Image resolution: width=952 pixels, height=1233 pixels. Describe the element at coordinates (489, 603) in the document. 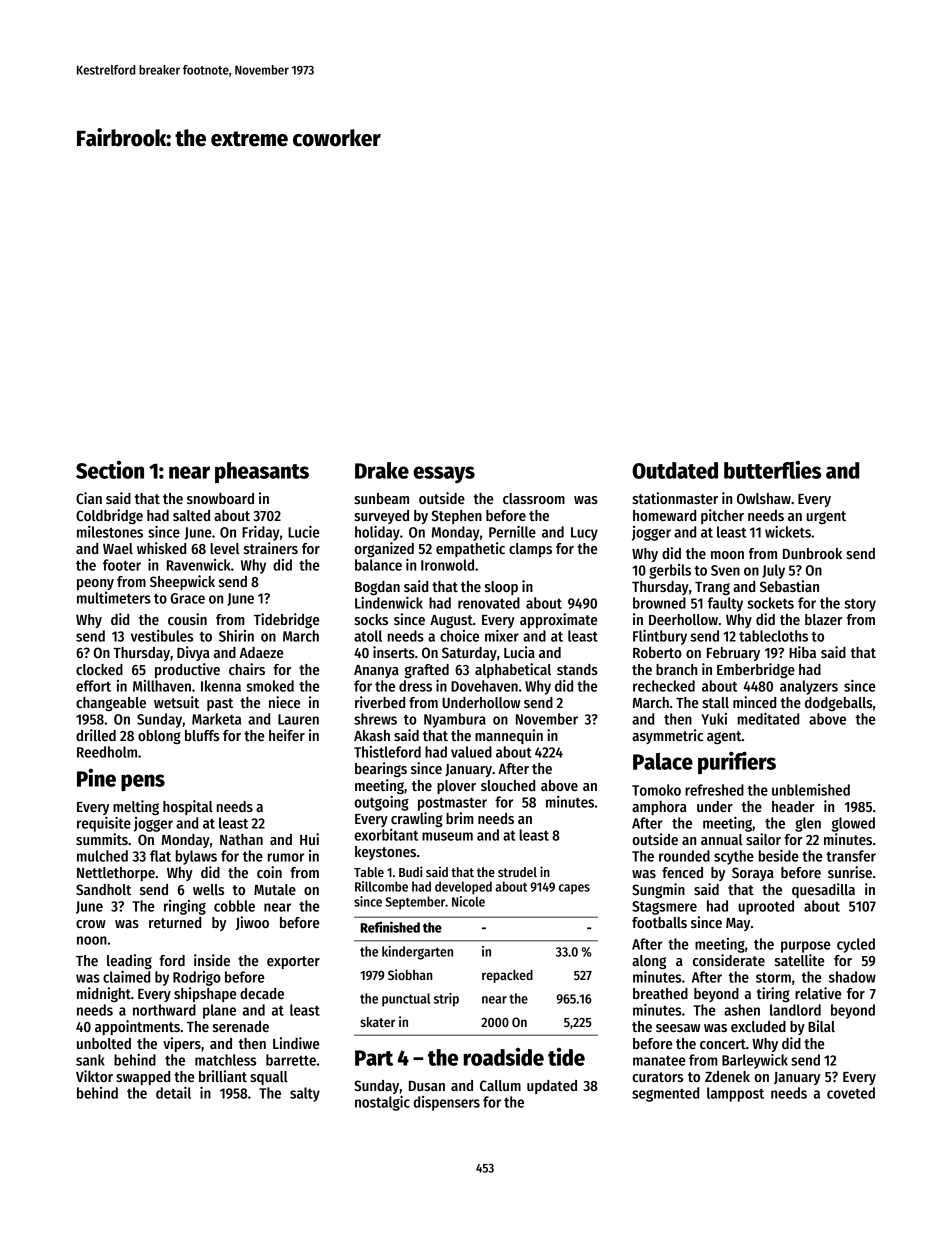

I see `renovated` at that location.
